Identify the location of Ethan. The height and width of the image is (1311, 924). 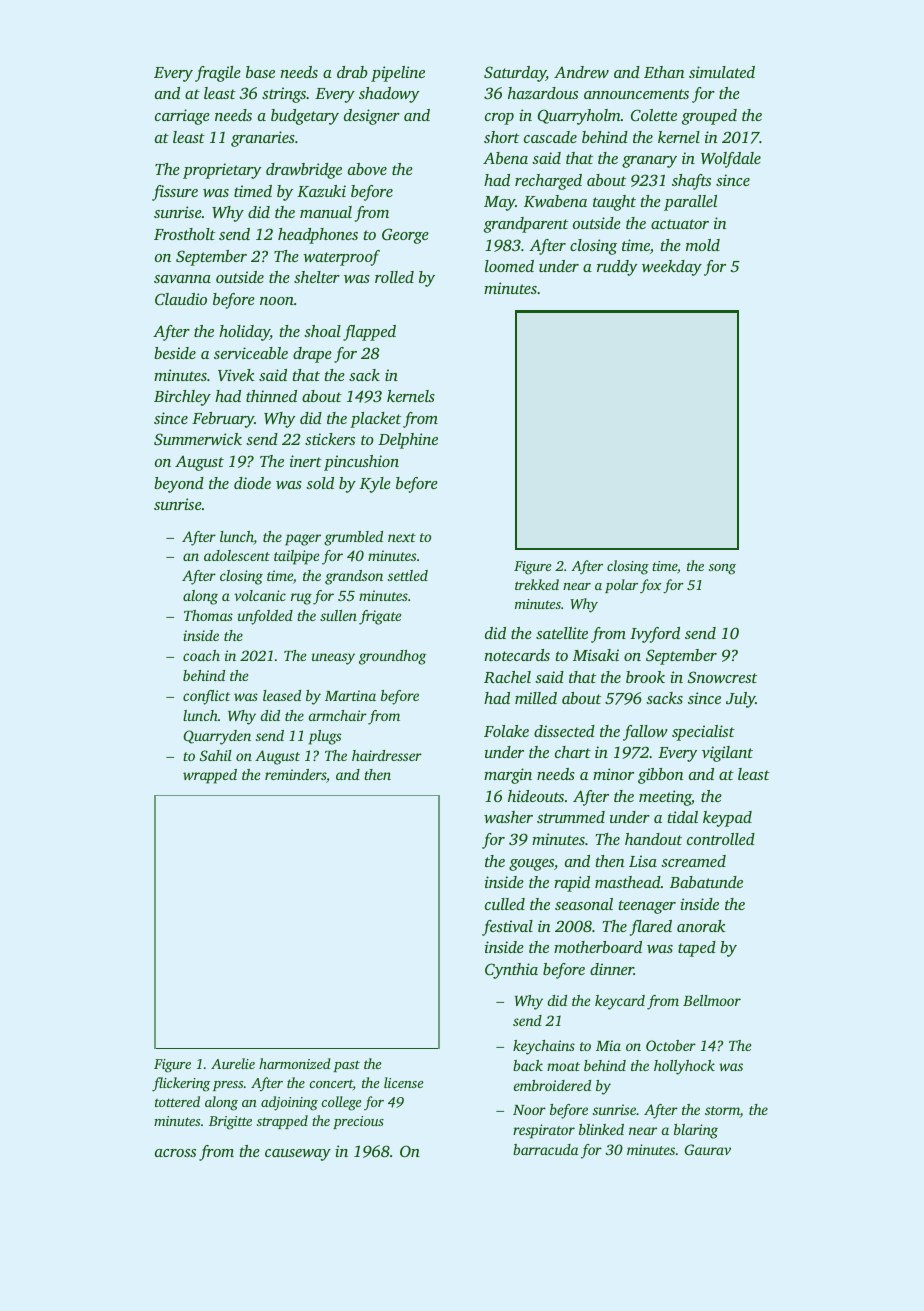
(664, 72).
